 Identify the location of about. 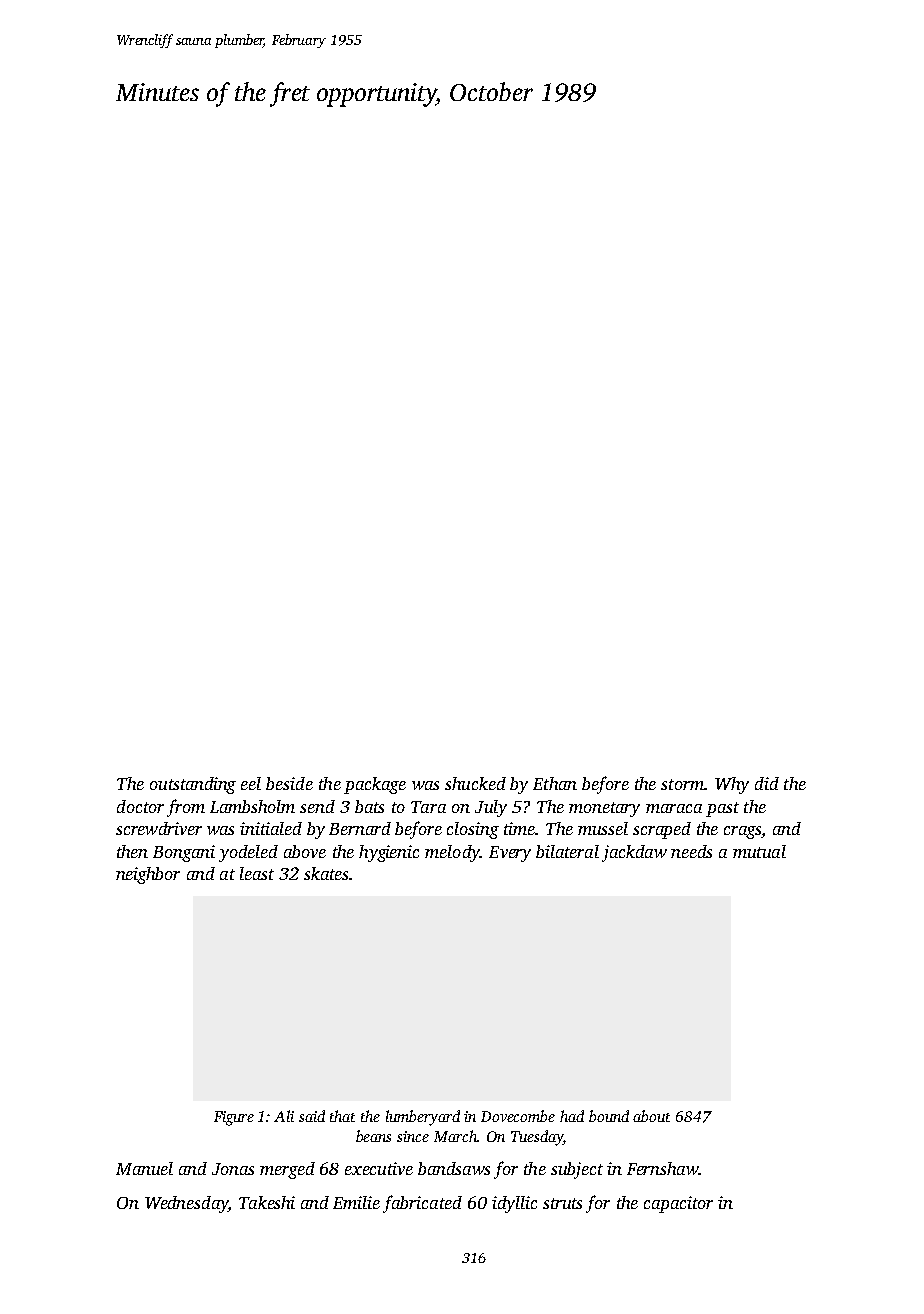
(651, 1116).
